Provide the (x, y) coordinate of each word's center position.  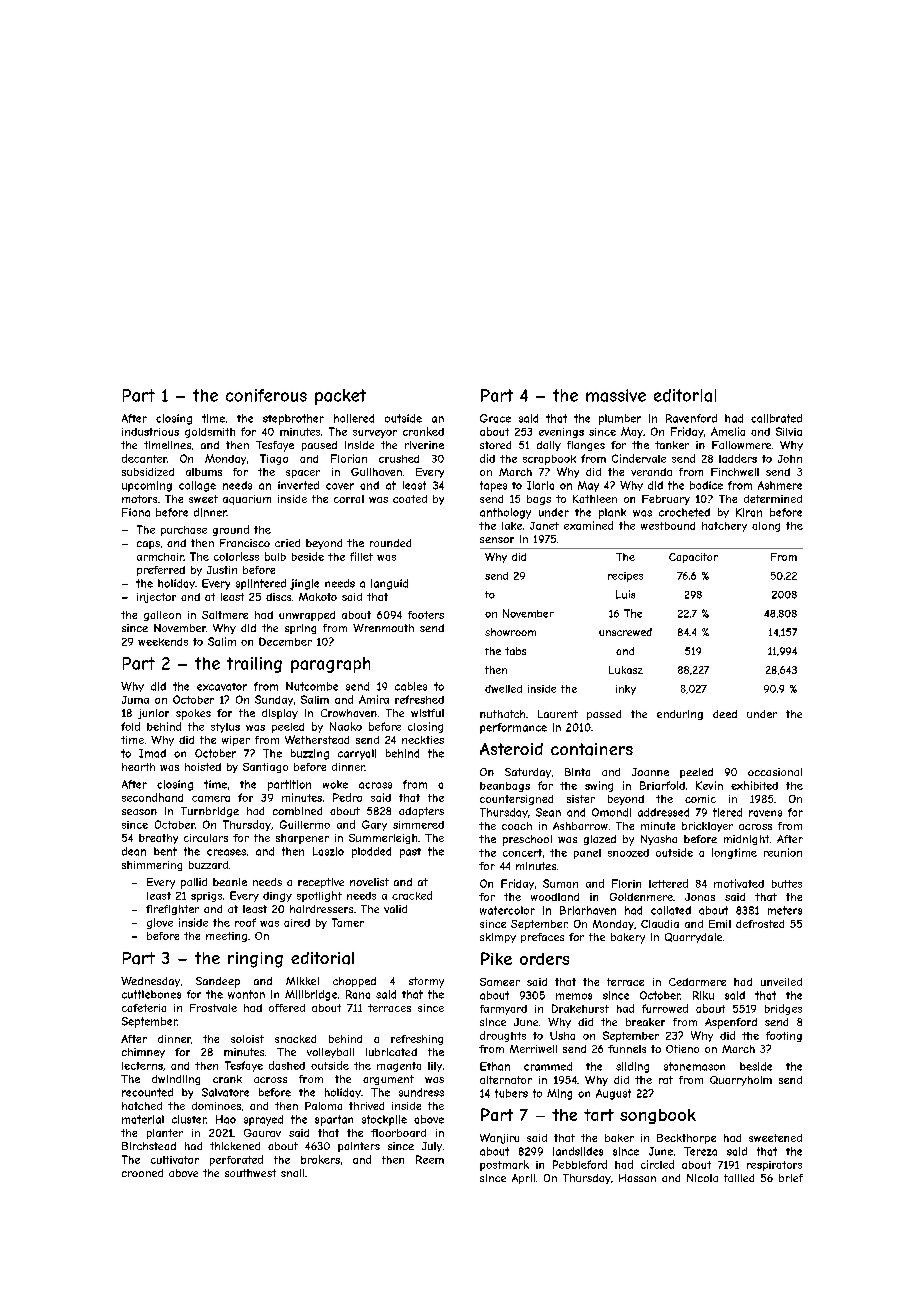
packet (340, 397)
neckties (423, 740)
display (280, 714)
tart (599, 1115)
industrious (150, 432)
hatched (142, 1106)
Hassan (637, 1178)
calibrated (776, 418)
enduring (680, 715)
